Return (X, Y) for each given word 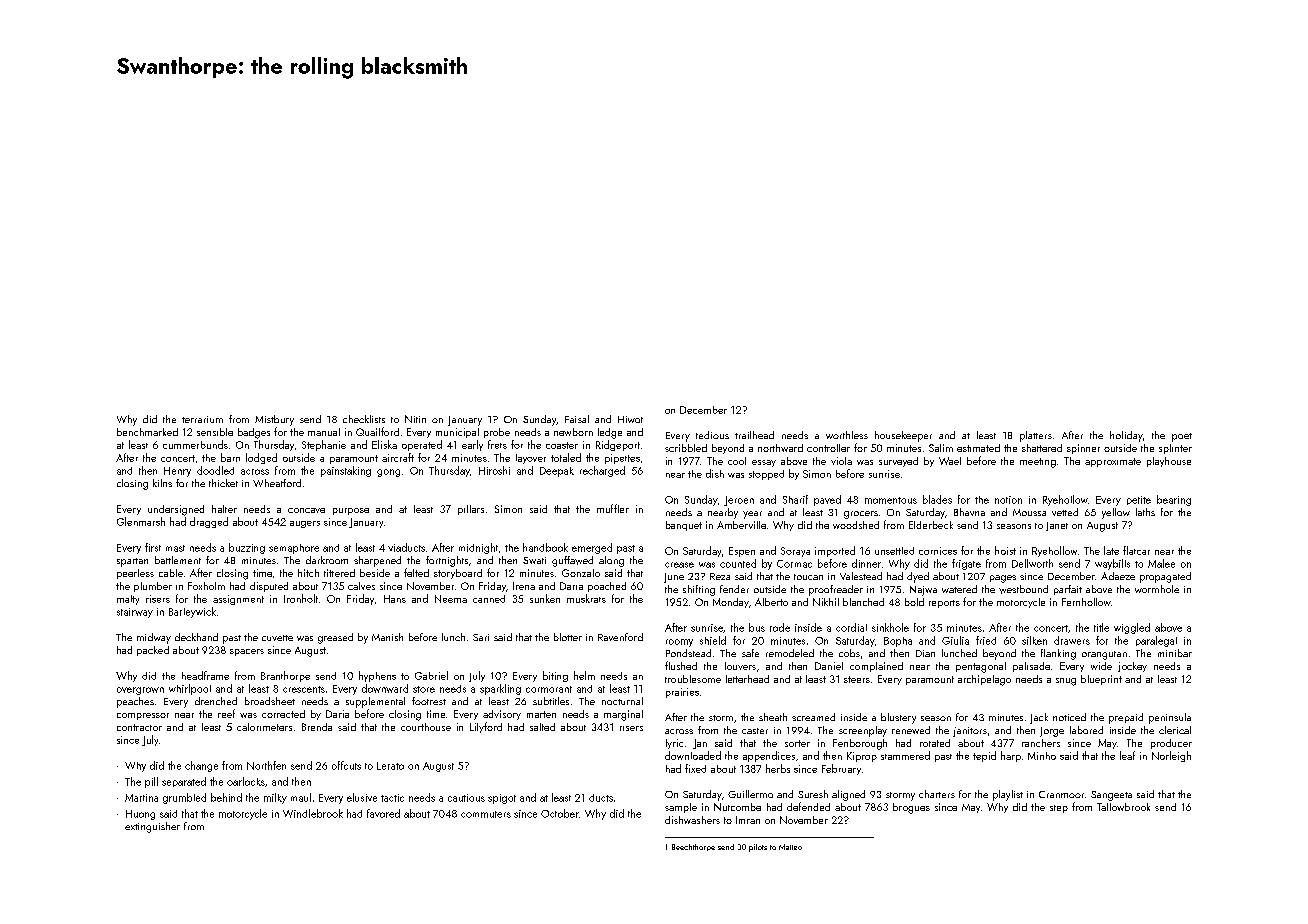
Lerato (390, 766)
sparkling (500, 689)
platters (1036, 436)
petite (1139, 500)
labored (1086, 730)
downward (385, 688)
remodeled (790, 653)
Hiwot (630, 419)
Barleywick (192, 612)
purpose (351, 511)
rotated (935, 743)
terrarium (202, 419)
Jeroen (739, 501)
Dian (925, 653)
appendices (769, 756)
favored (383, 813)
